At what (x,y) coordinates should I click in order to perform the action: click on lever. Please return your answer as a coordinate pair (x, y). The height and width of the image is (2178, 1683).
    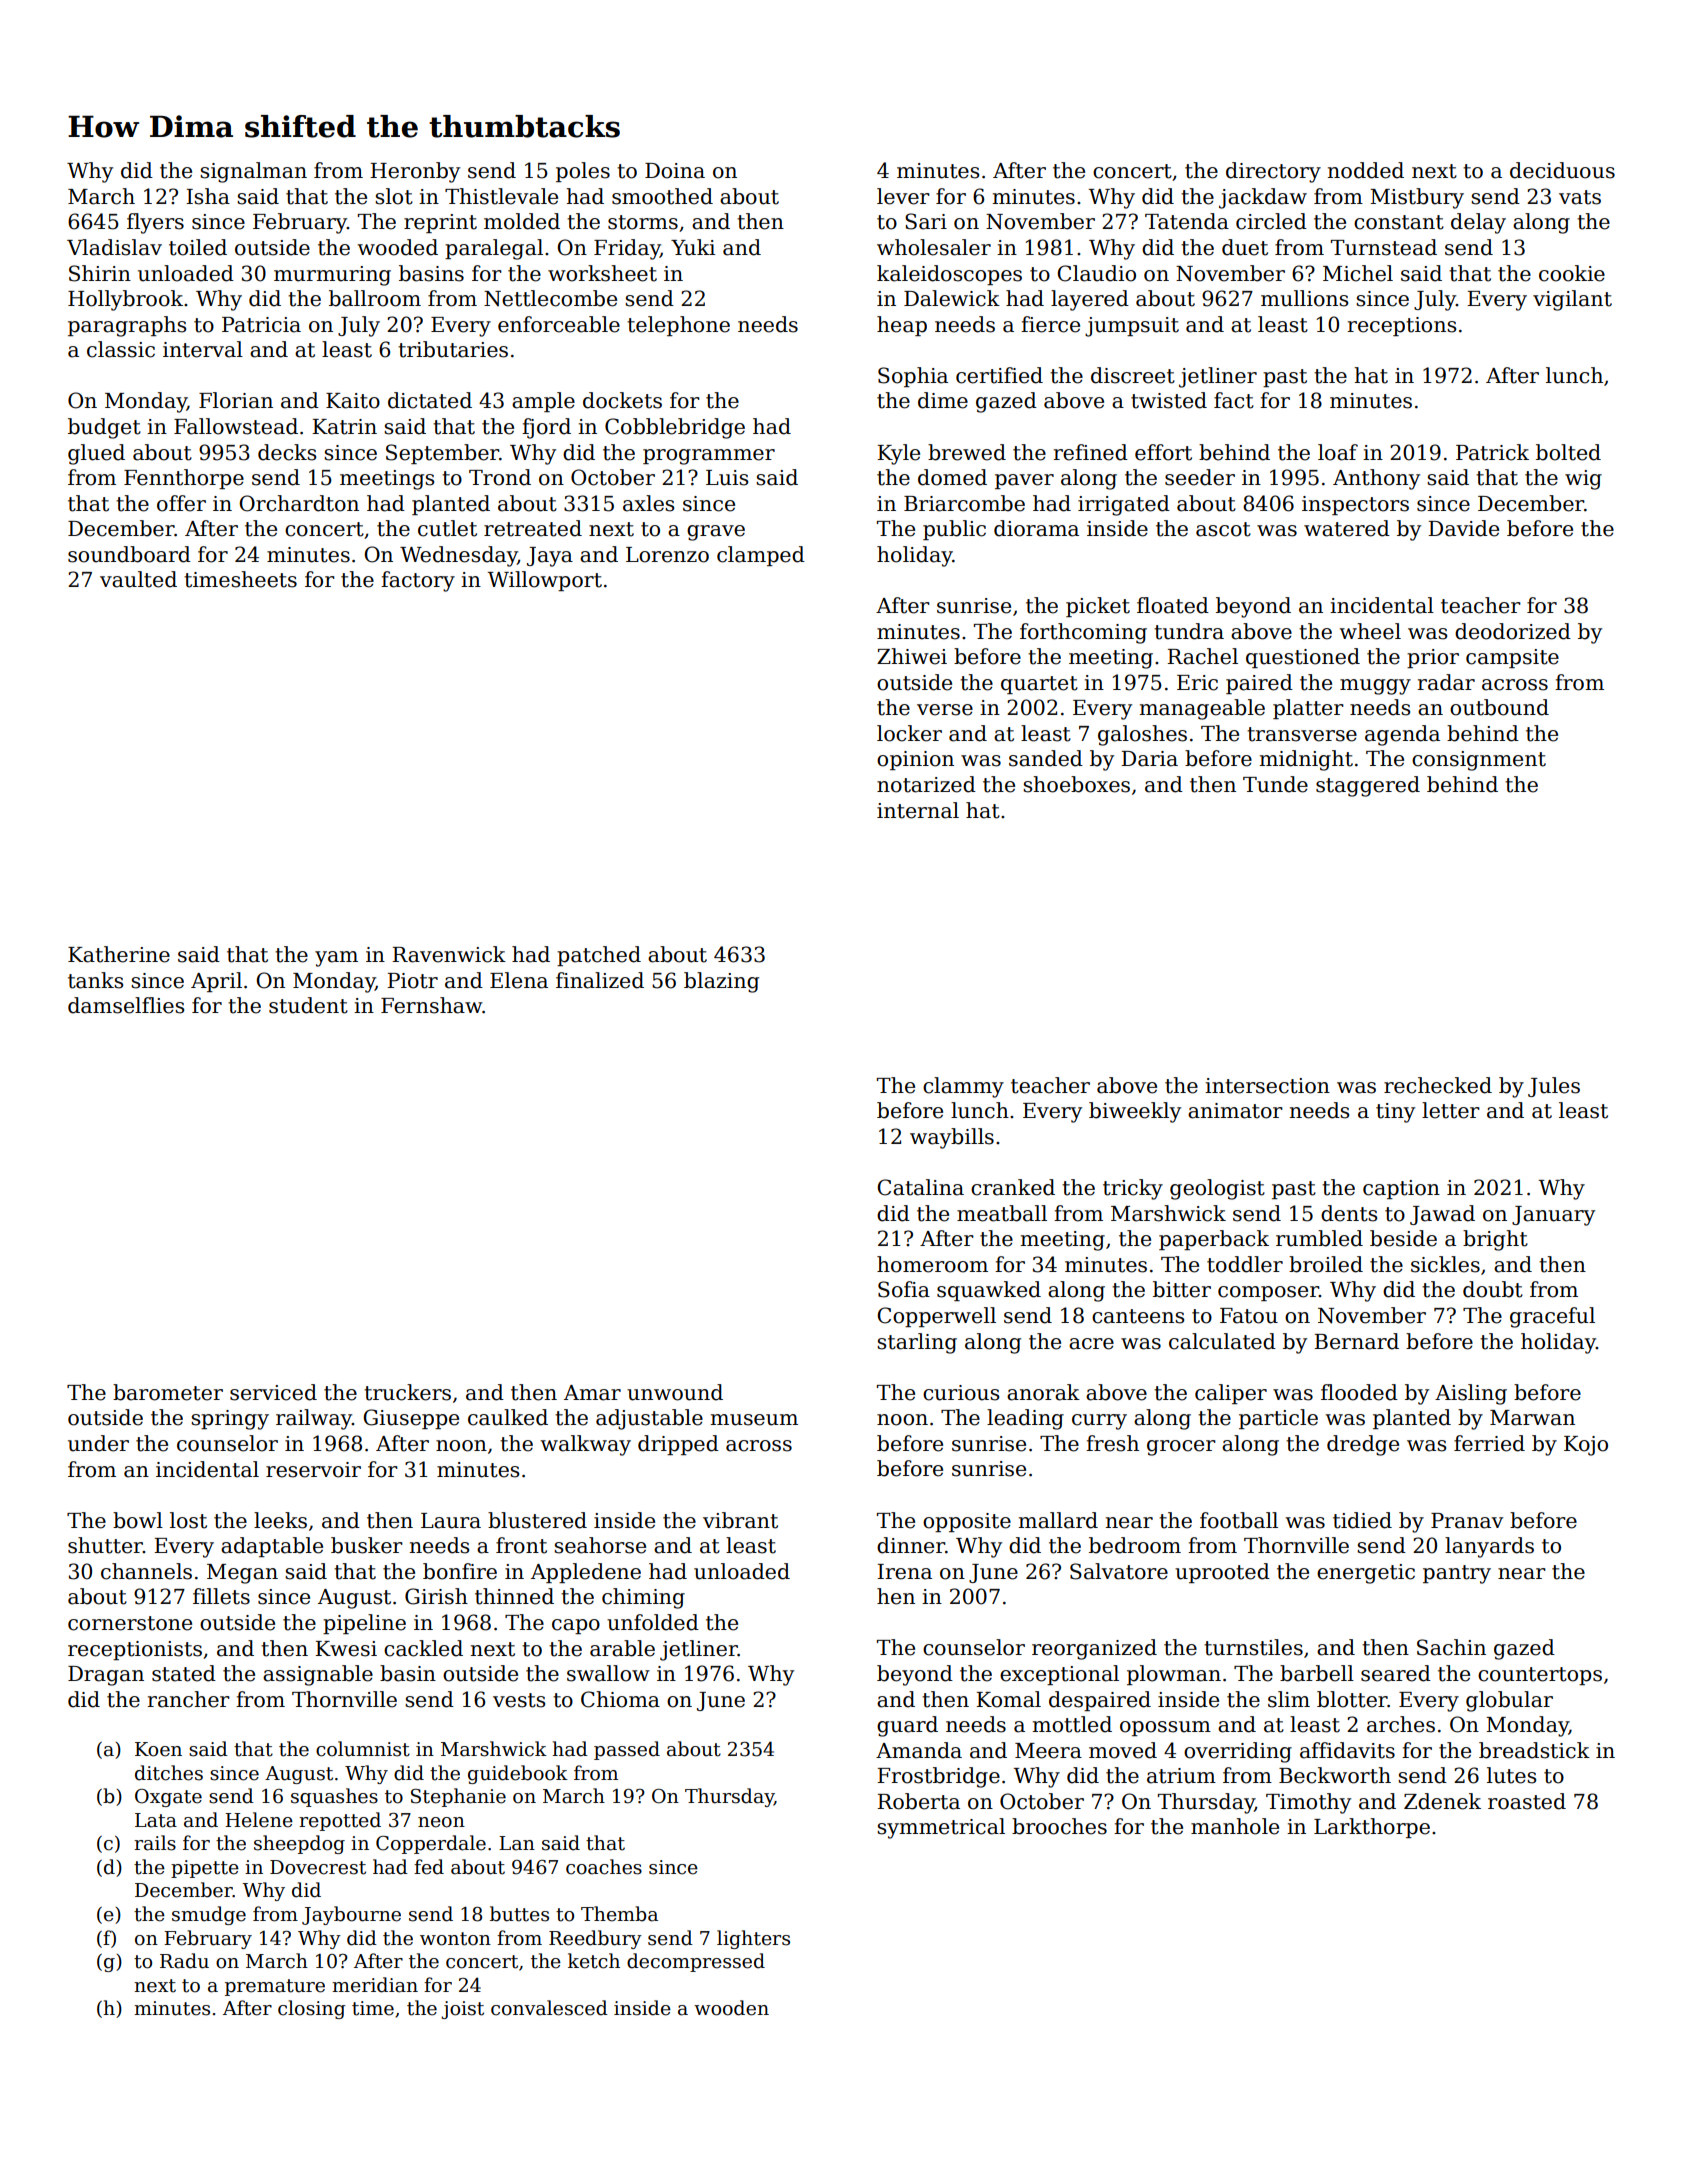
    Looking at the image, I should click on (903, 196).
